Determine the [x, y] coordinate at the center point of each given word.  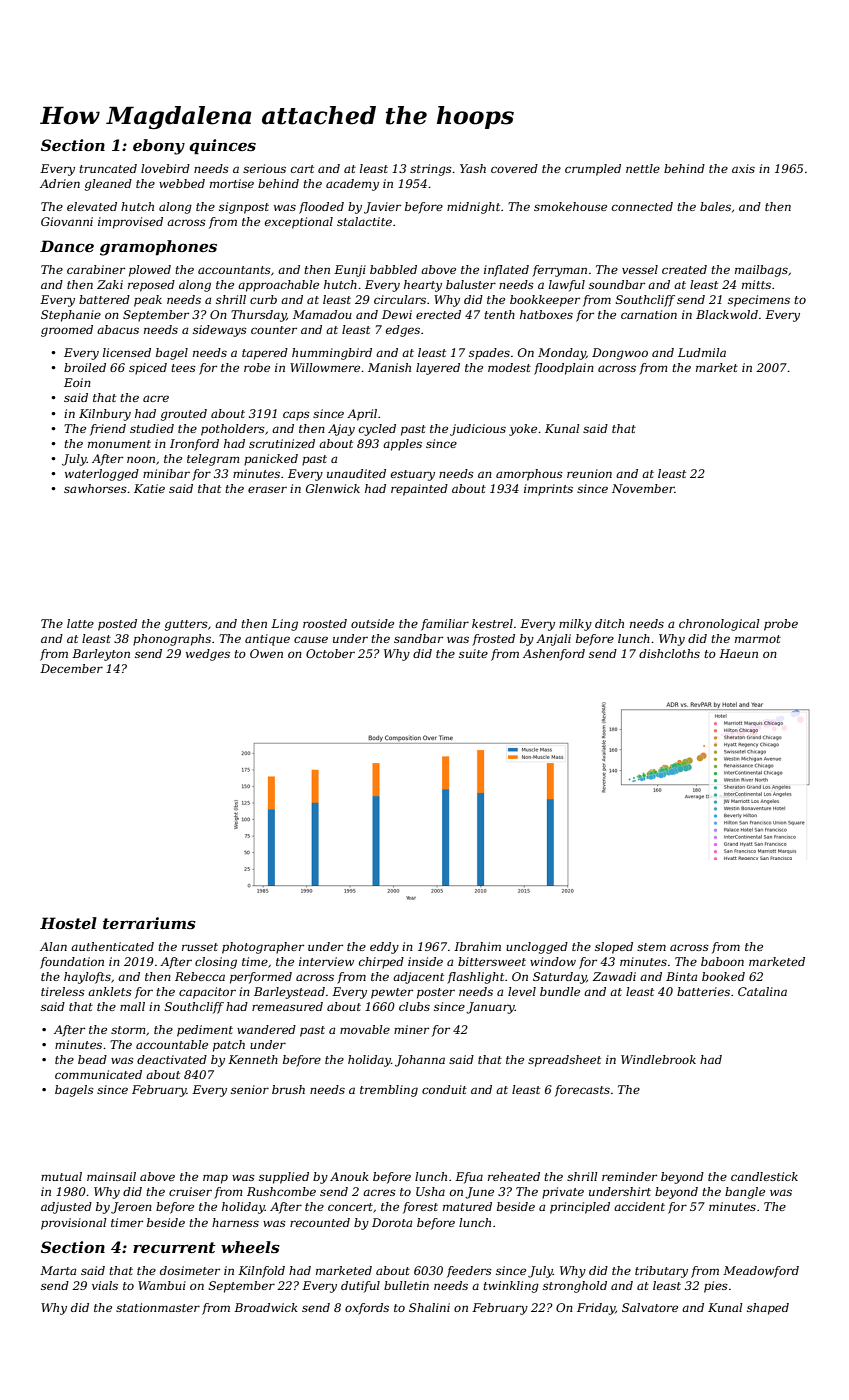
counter [274, 330]
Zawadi [614, 976]
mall [132, 1006]
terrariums [149, 923]
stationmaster [158, 1307]
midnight [473, 208]
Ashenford [554, 655]
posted [117, 625]
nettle [643, 168]
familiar [445, 625]
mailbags [761, 271]
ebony [159, 147]
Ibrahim [477, 946]
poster [436, 993]
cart [302, 169]
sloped [614, 948]
